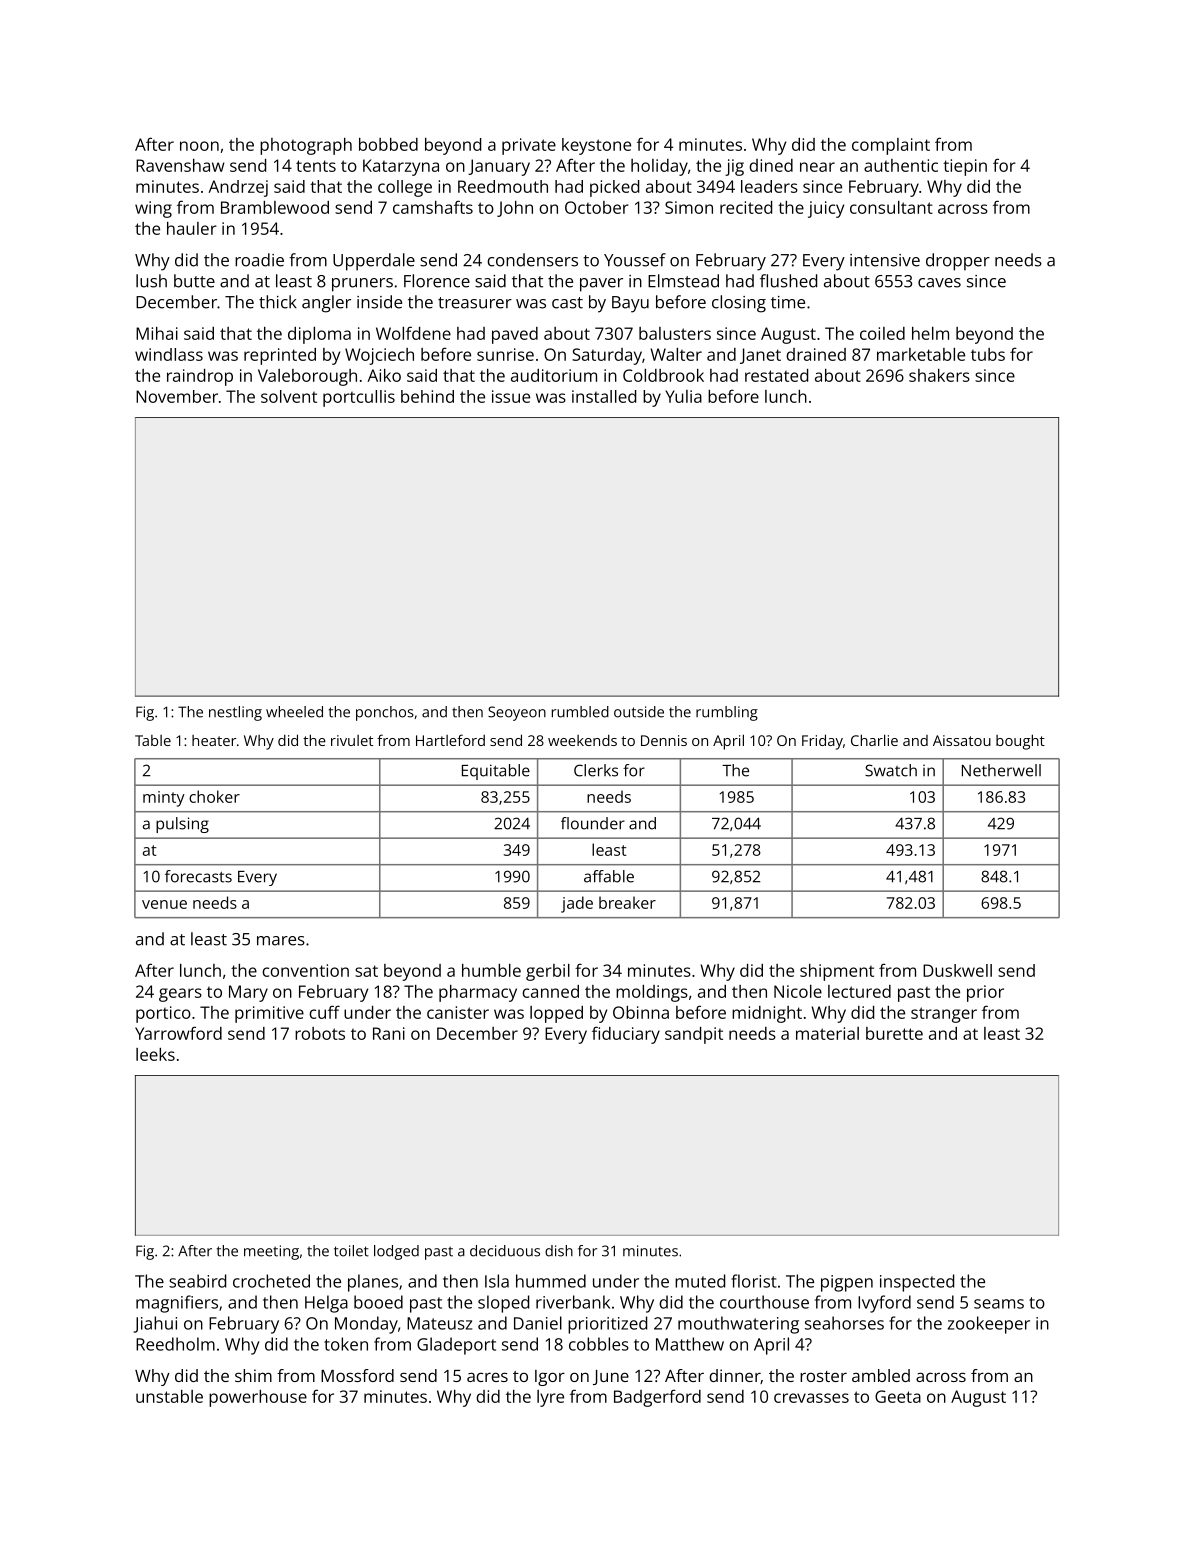  I want to click on Nicole, so click(798, 991).
